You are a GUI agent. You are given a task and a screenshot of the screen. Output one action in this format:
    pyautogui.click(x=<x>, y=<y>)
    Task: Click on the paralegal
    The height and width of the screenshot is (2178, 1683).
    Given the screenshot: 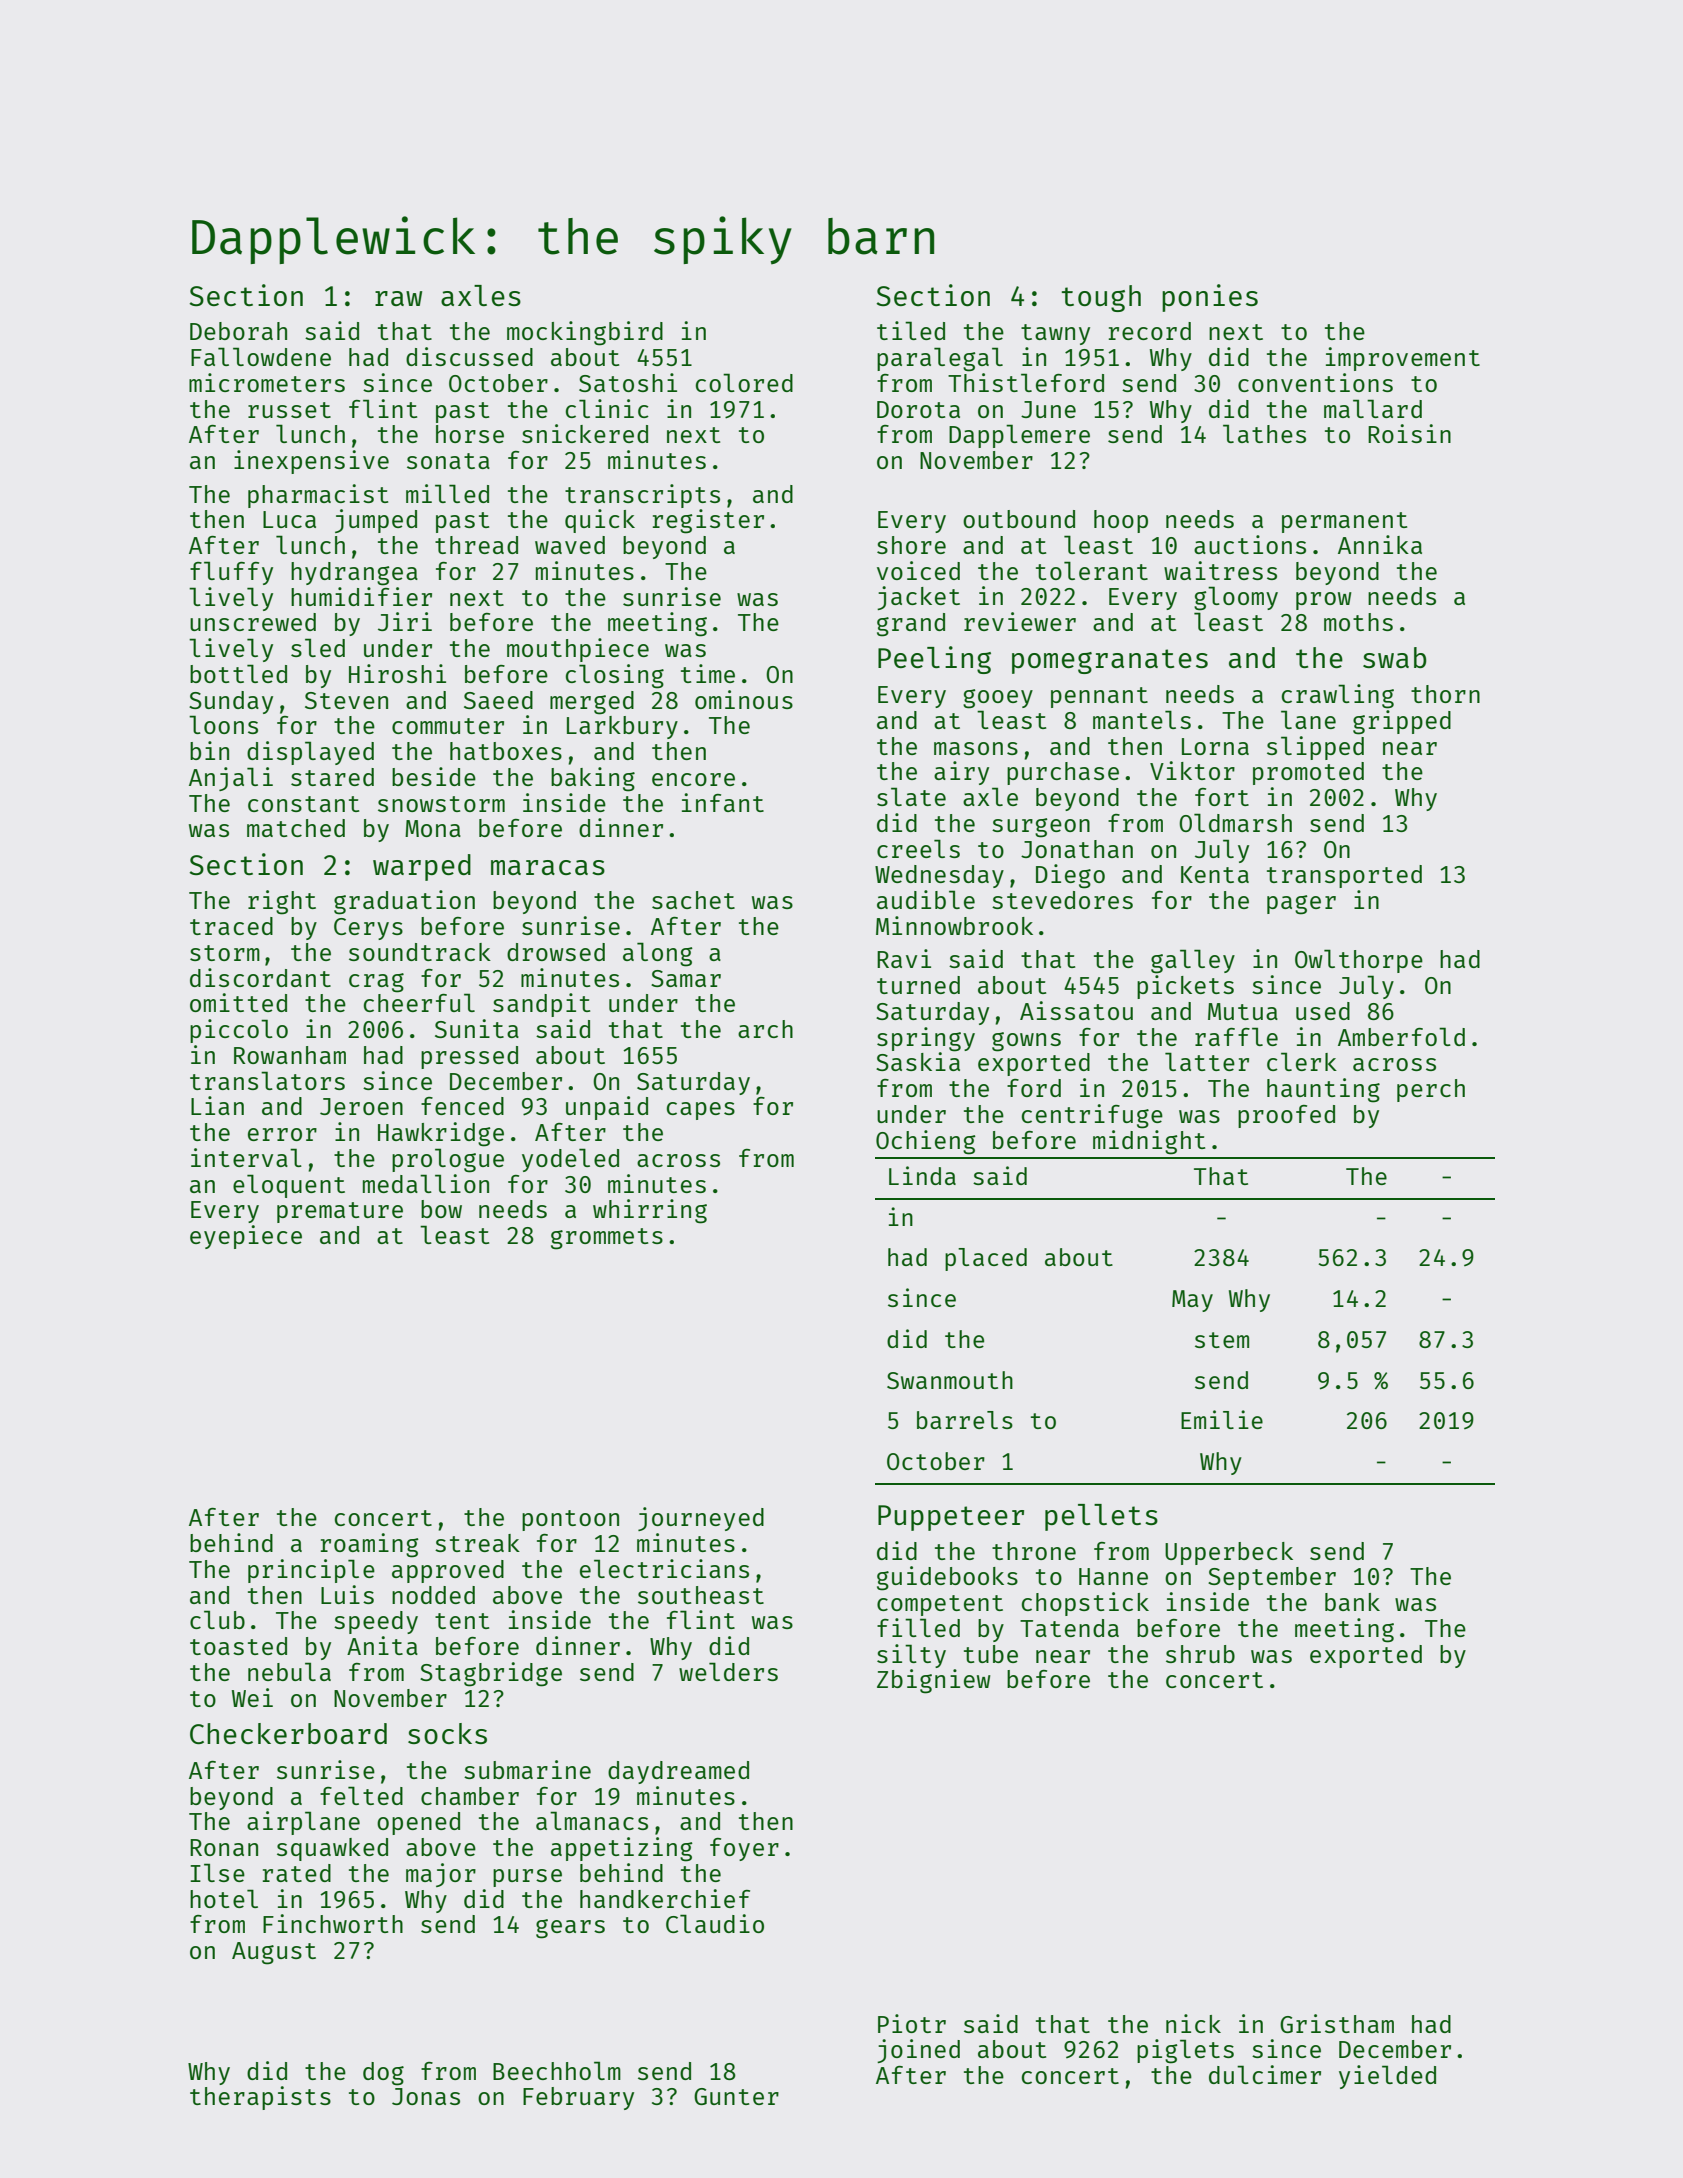 What is the action you would take?
    pyautogui.click(x=940, y=359)
